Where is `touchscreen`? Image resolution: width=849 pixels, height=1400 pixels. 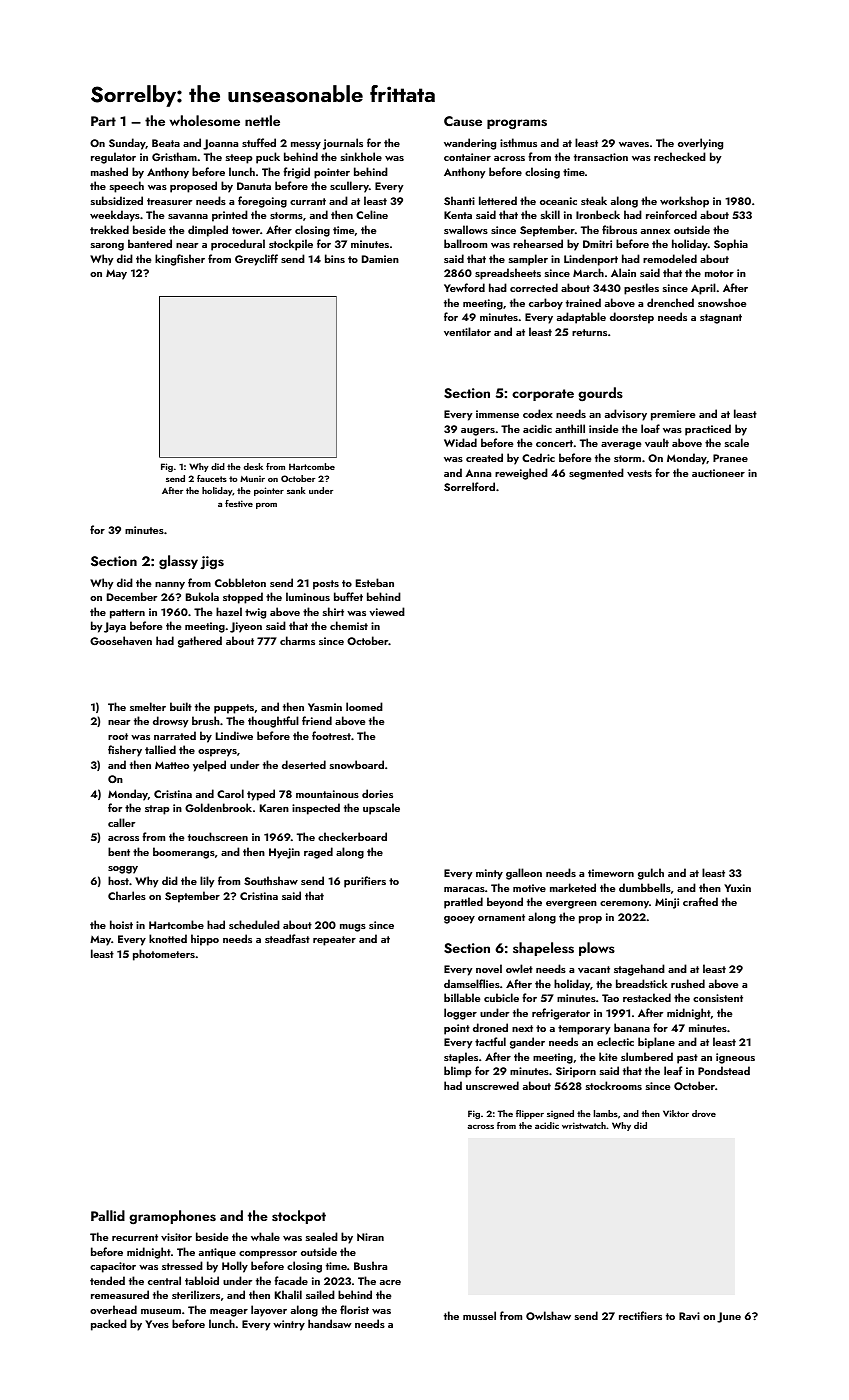
touchscreen is located at coordinates (218, 836).
